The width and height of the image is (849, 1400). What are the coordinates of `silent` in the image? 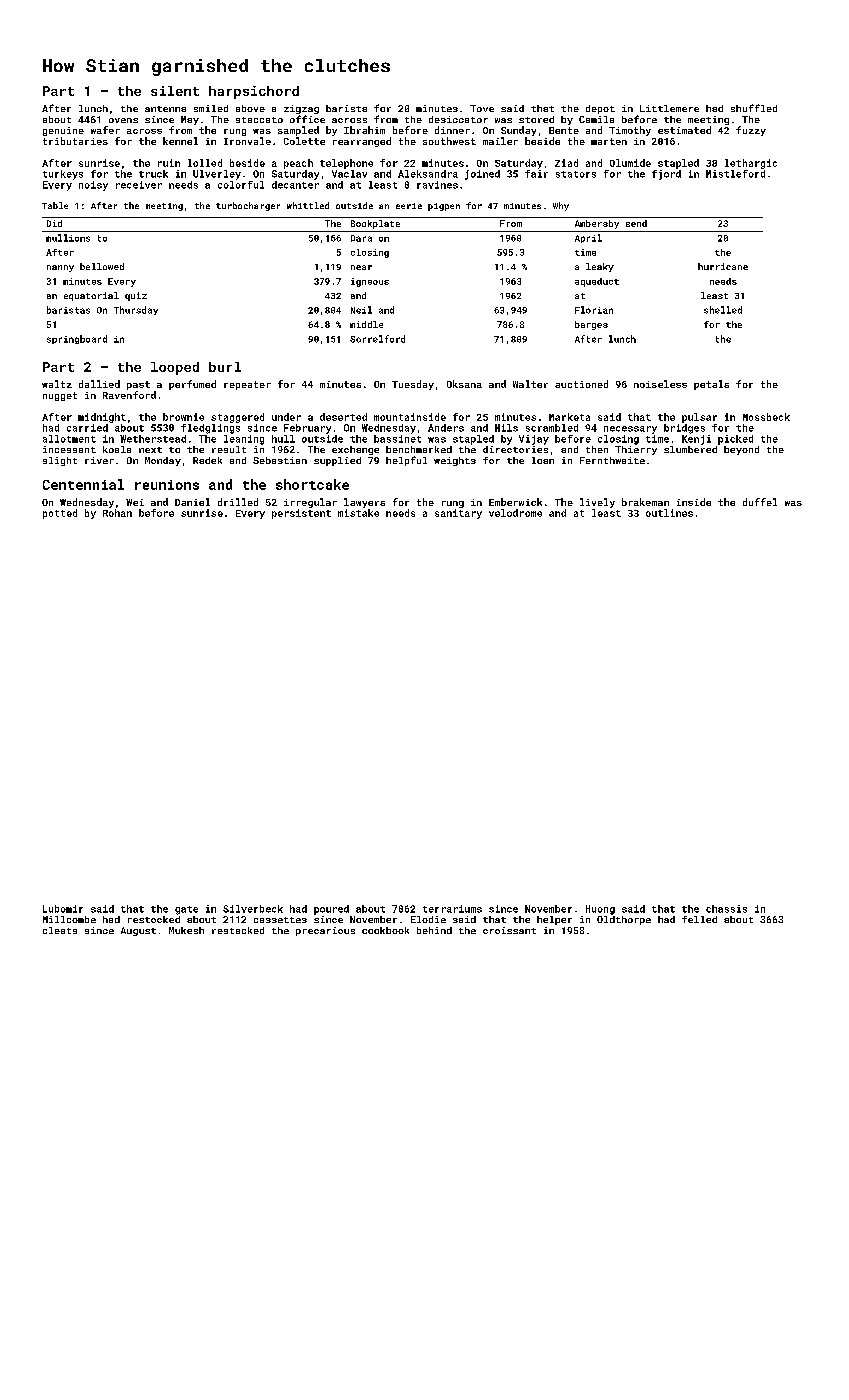 It's located at (175, 91).
